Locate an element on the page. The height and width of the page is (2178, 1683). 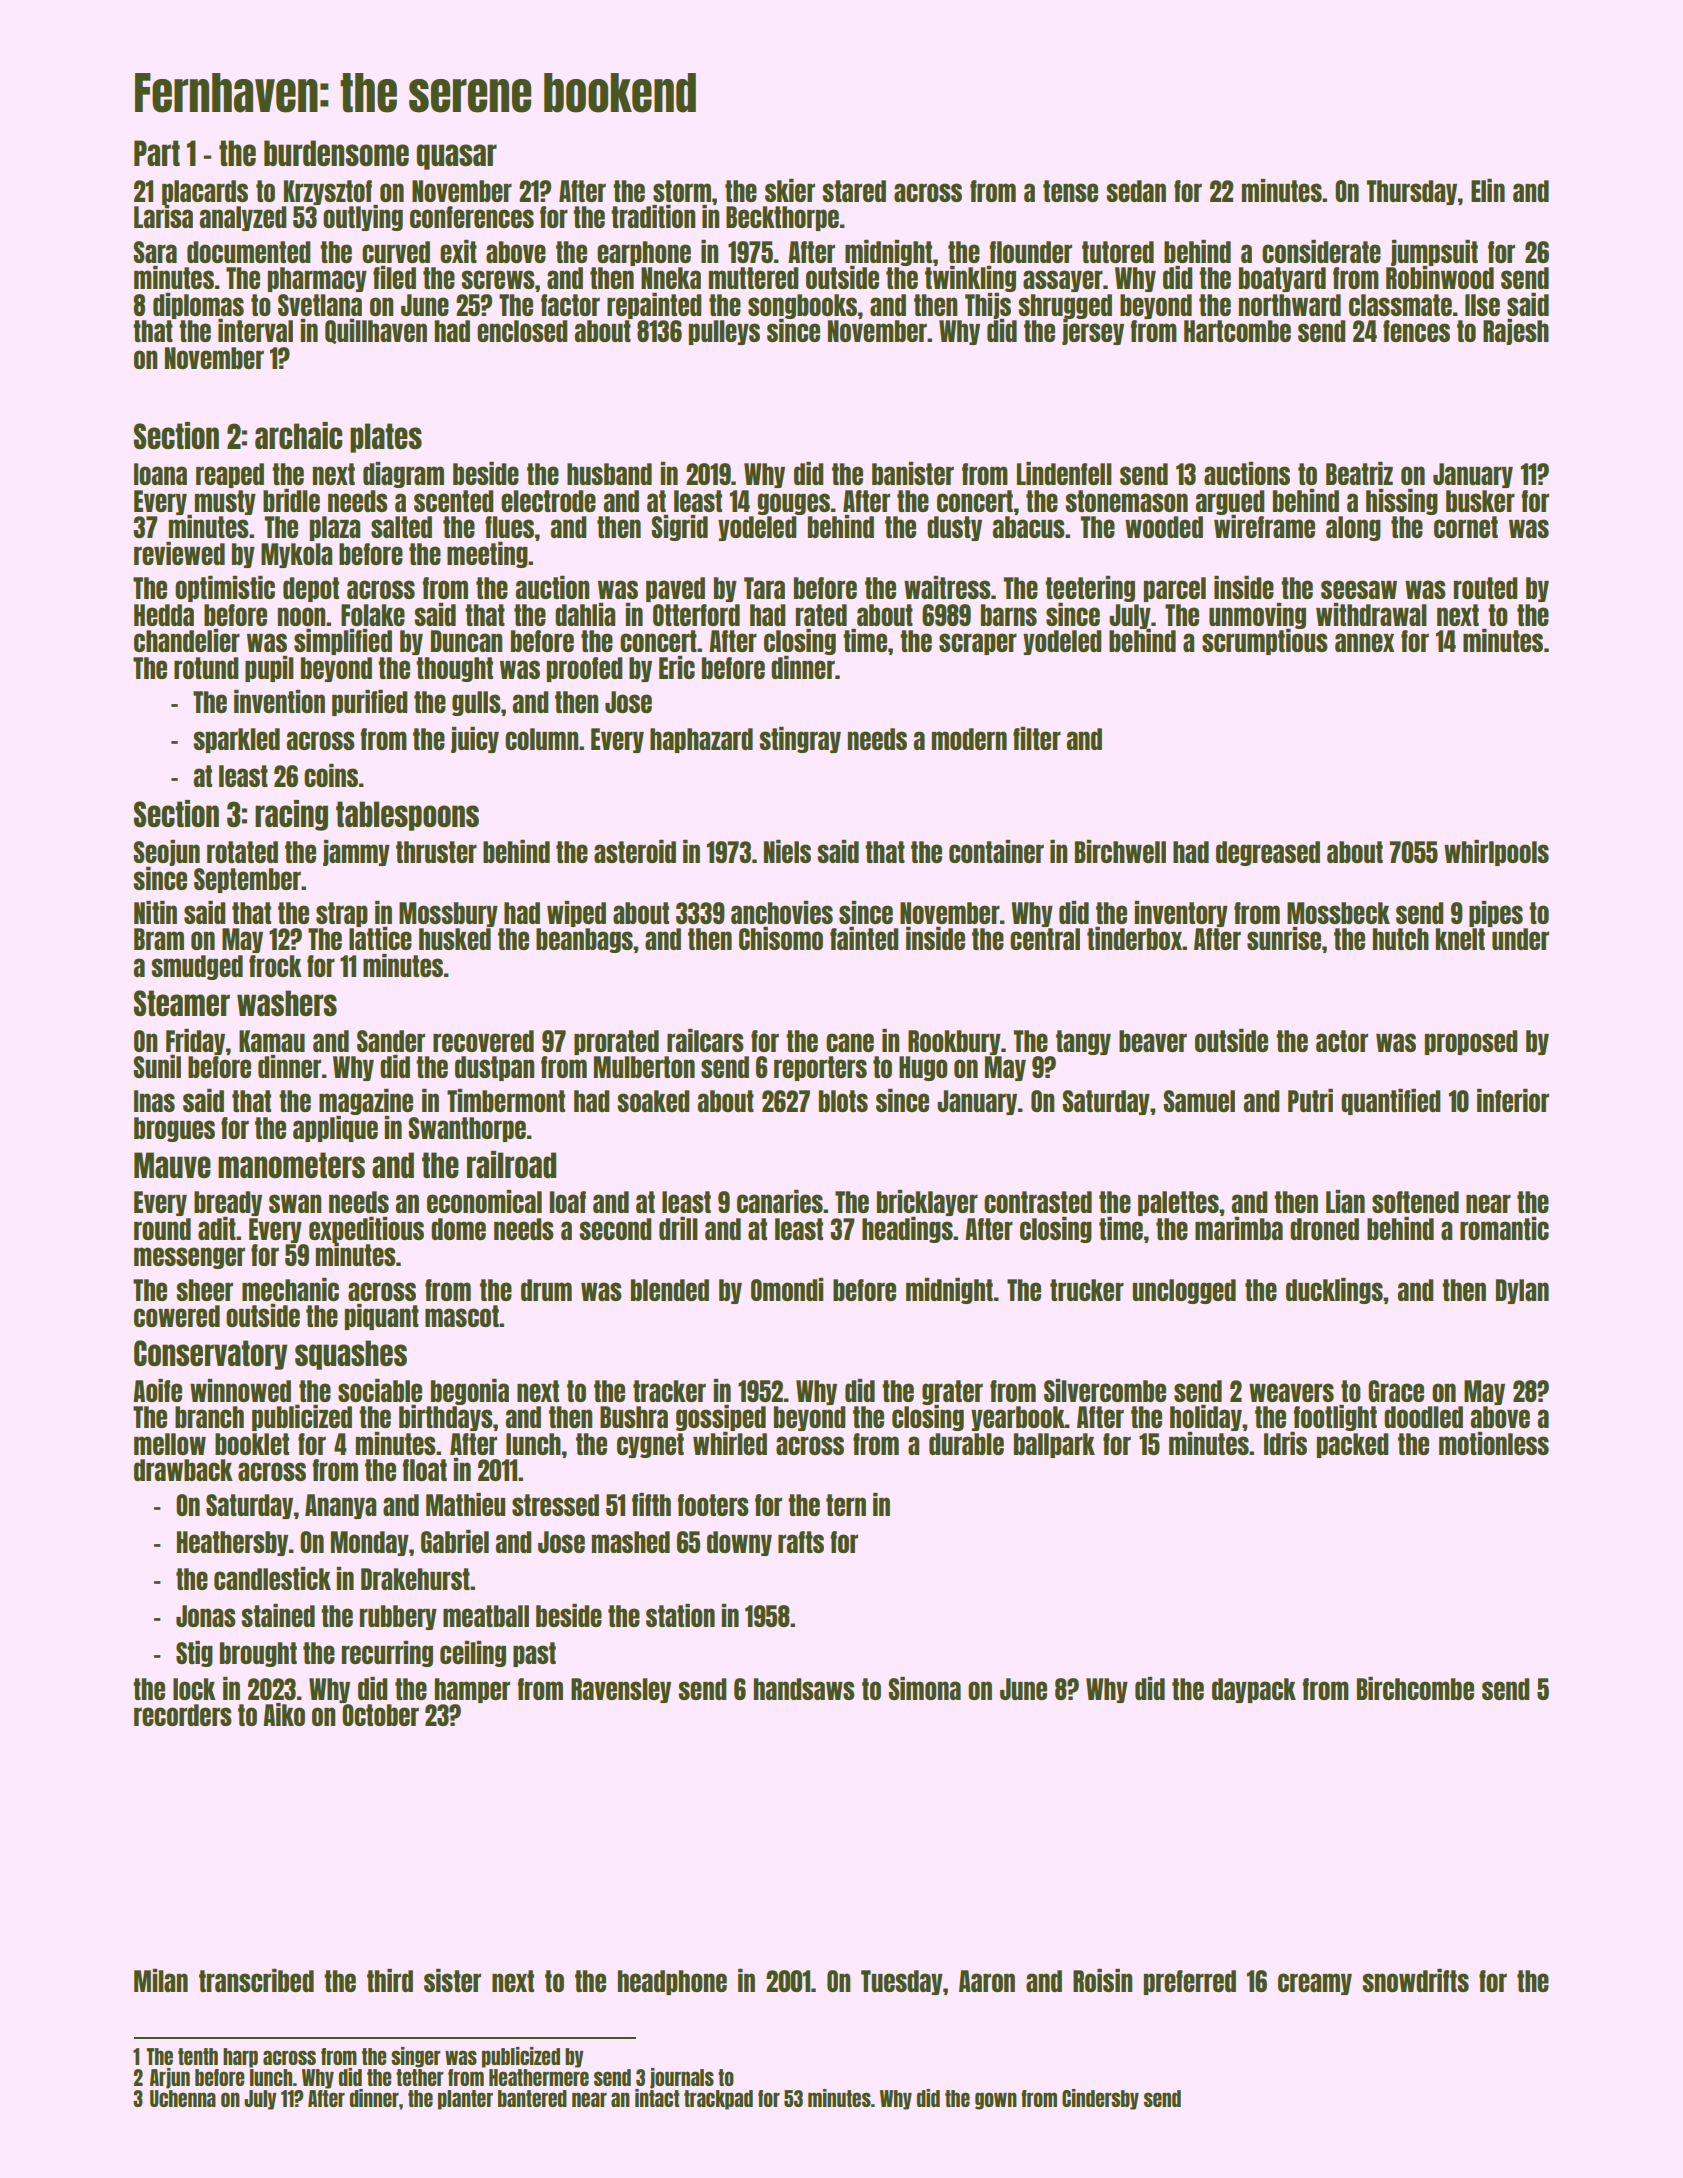
thruster is located at coordinates (436, 852).
